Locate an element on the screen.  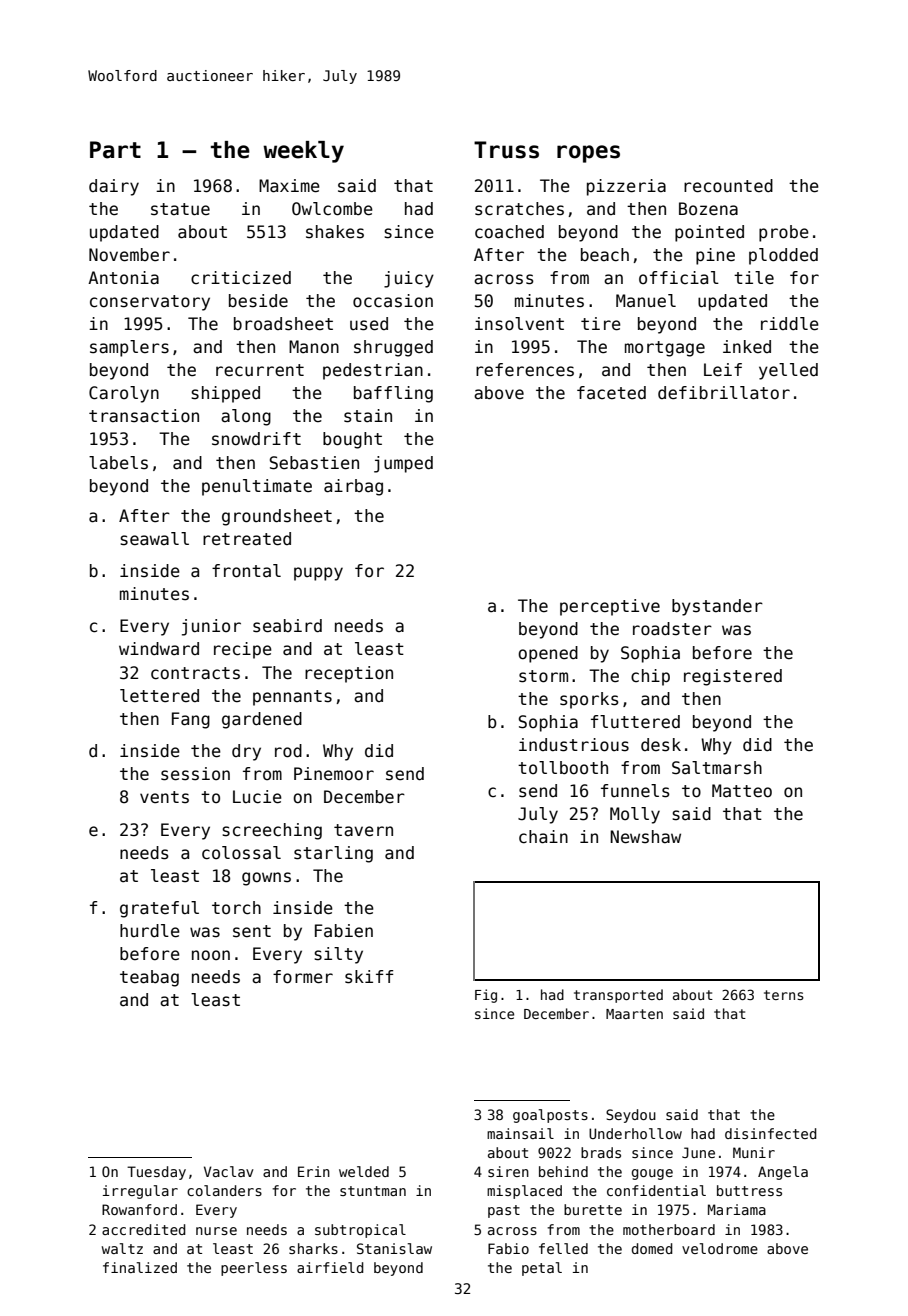
storm is located at coordinates (543, 676).
